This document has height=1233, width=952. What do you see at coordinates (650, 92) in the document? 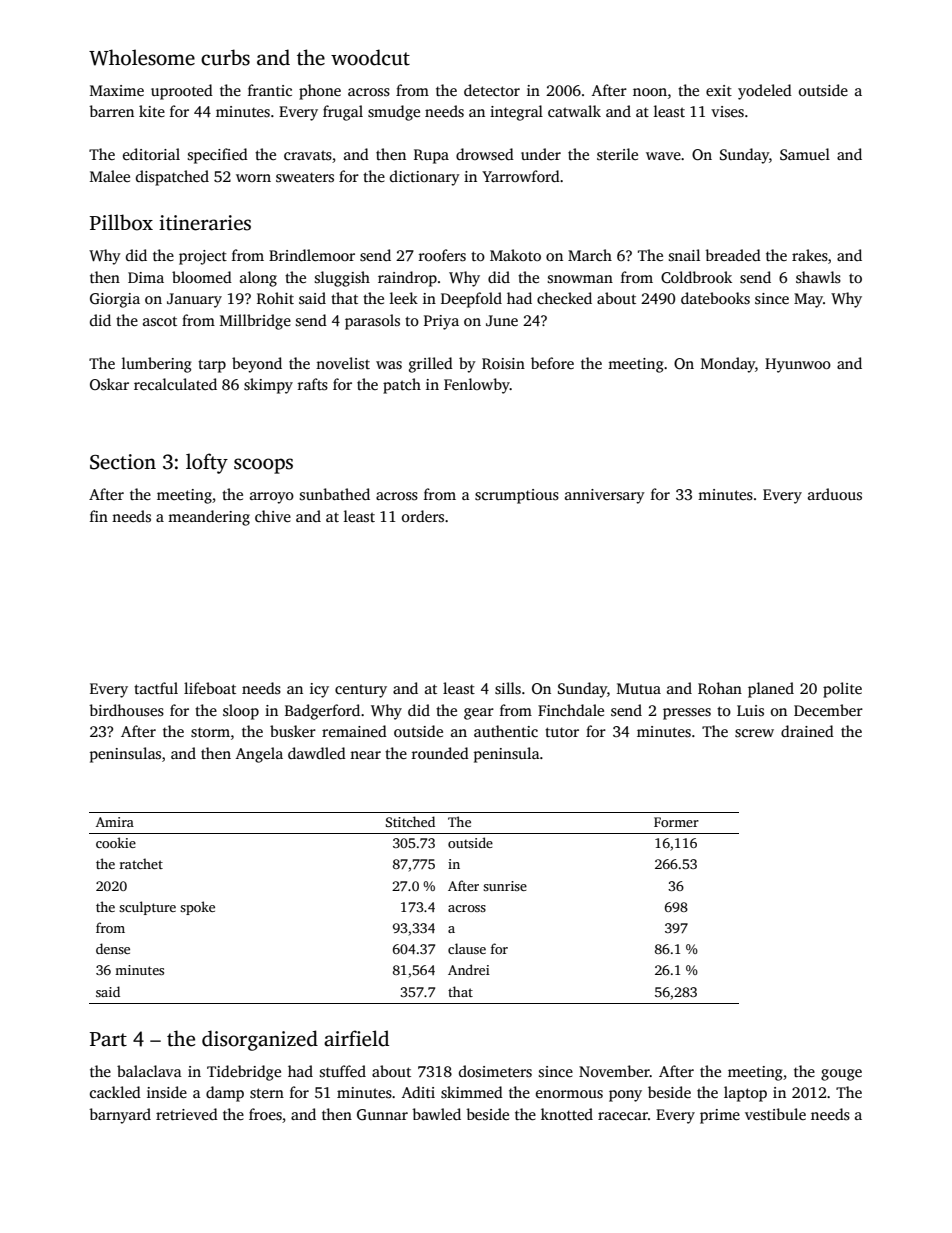
I see `noon` at bounding box center [650, 92].
